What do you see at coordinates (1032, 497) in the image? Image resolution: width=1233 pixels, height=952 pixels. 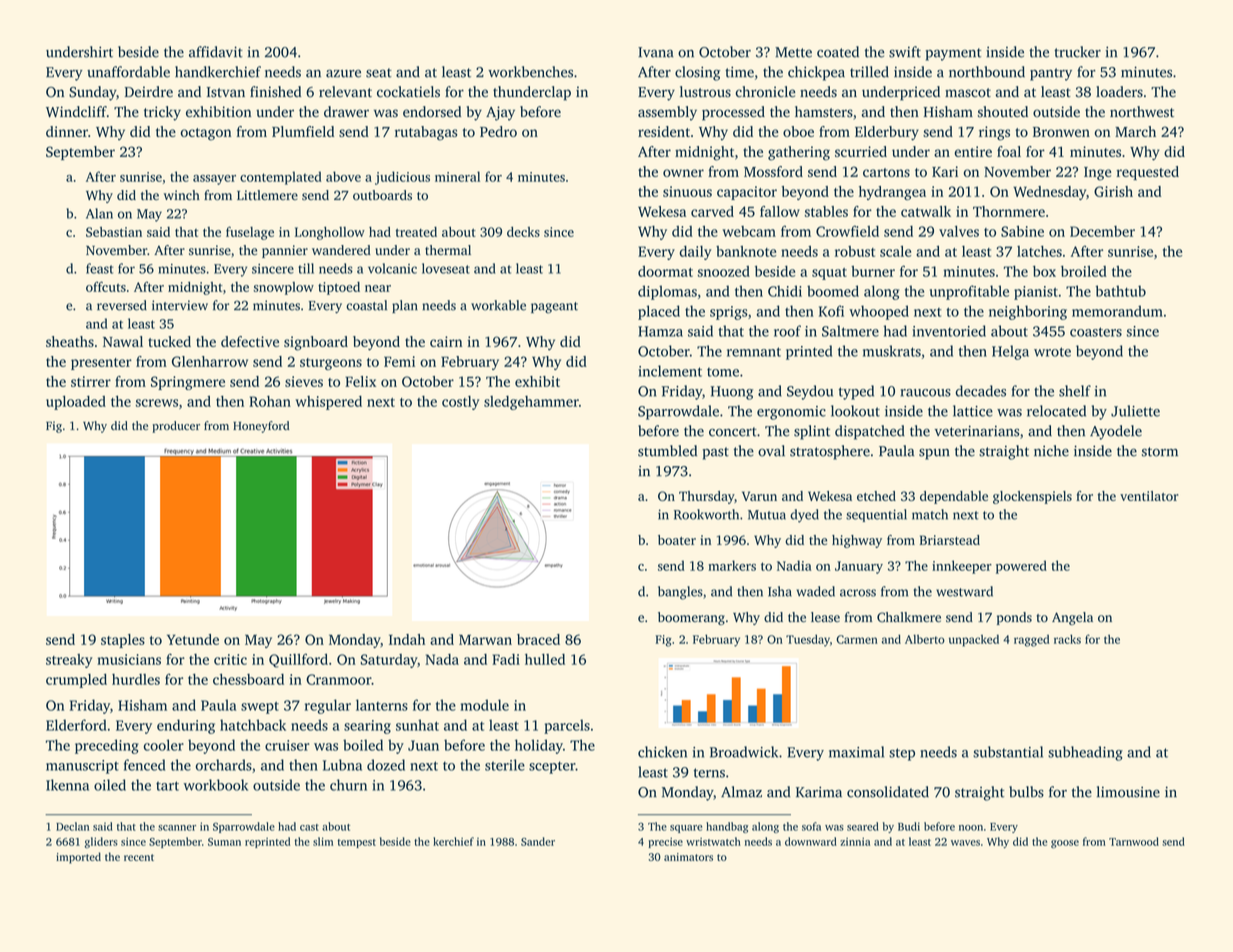 I see `glockenspiels` at bounding box center [1032, 497].
